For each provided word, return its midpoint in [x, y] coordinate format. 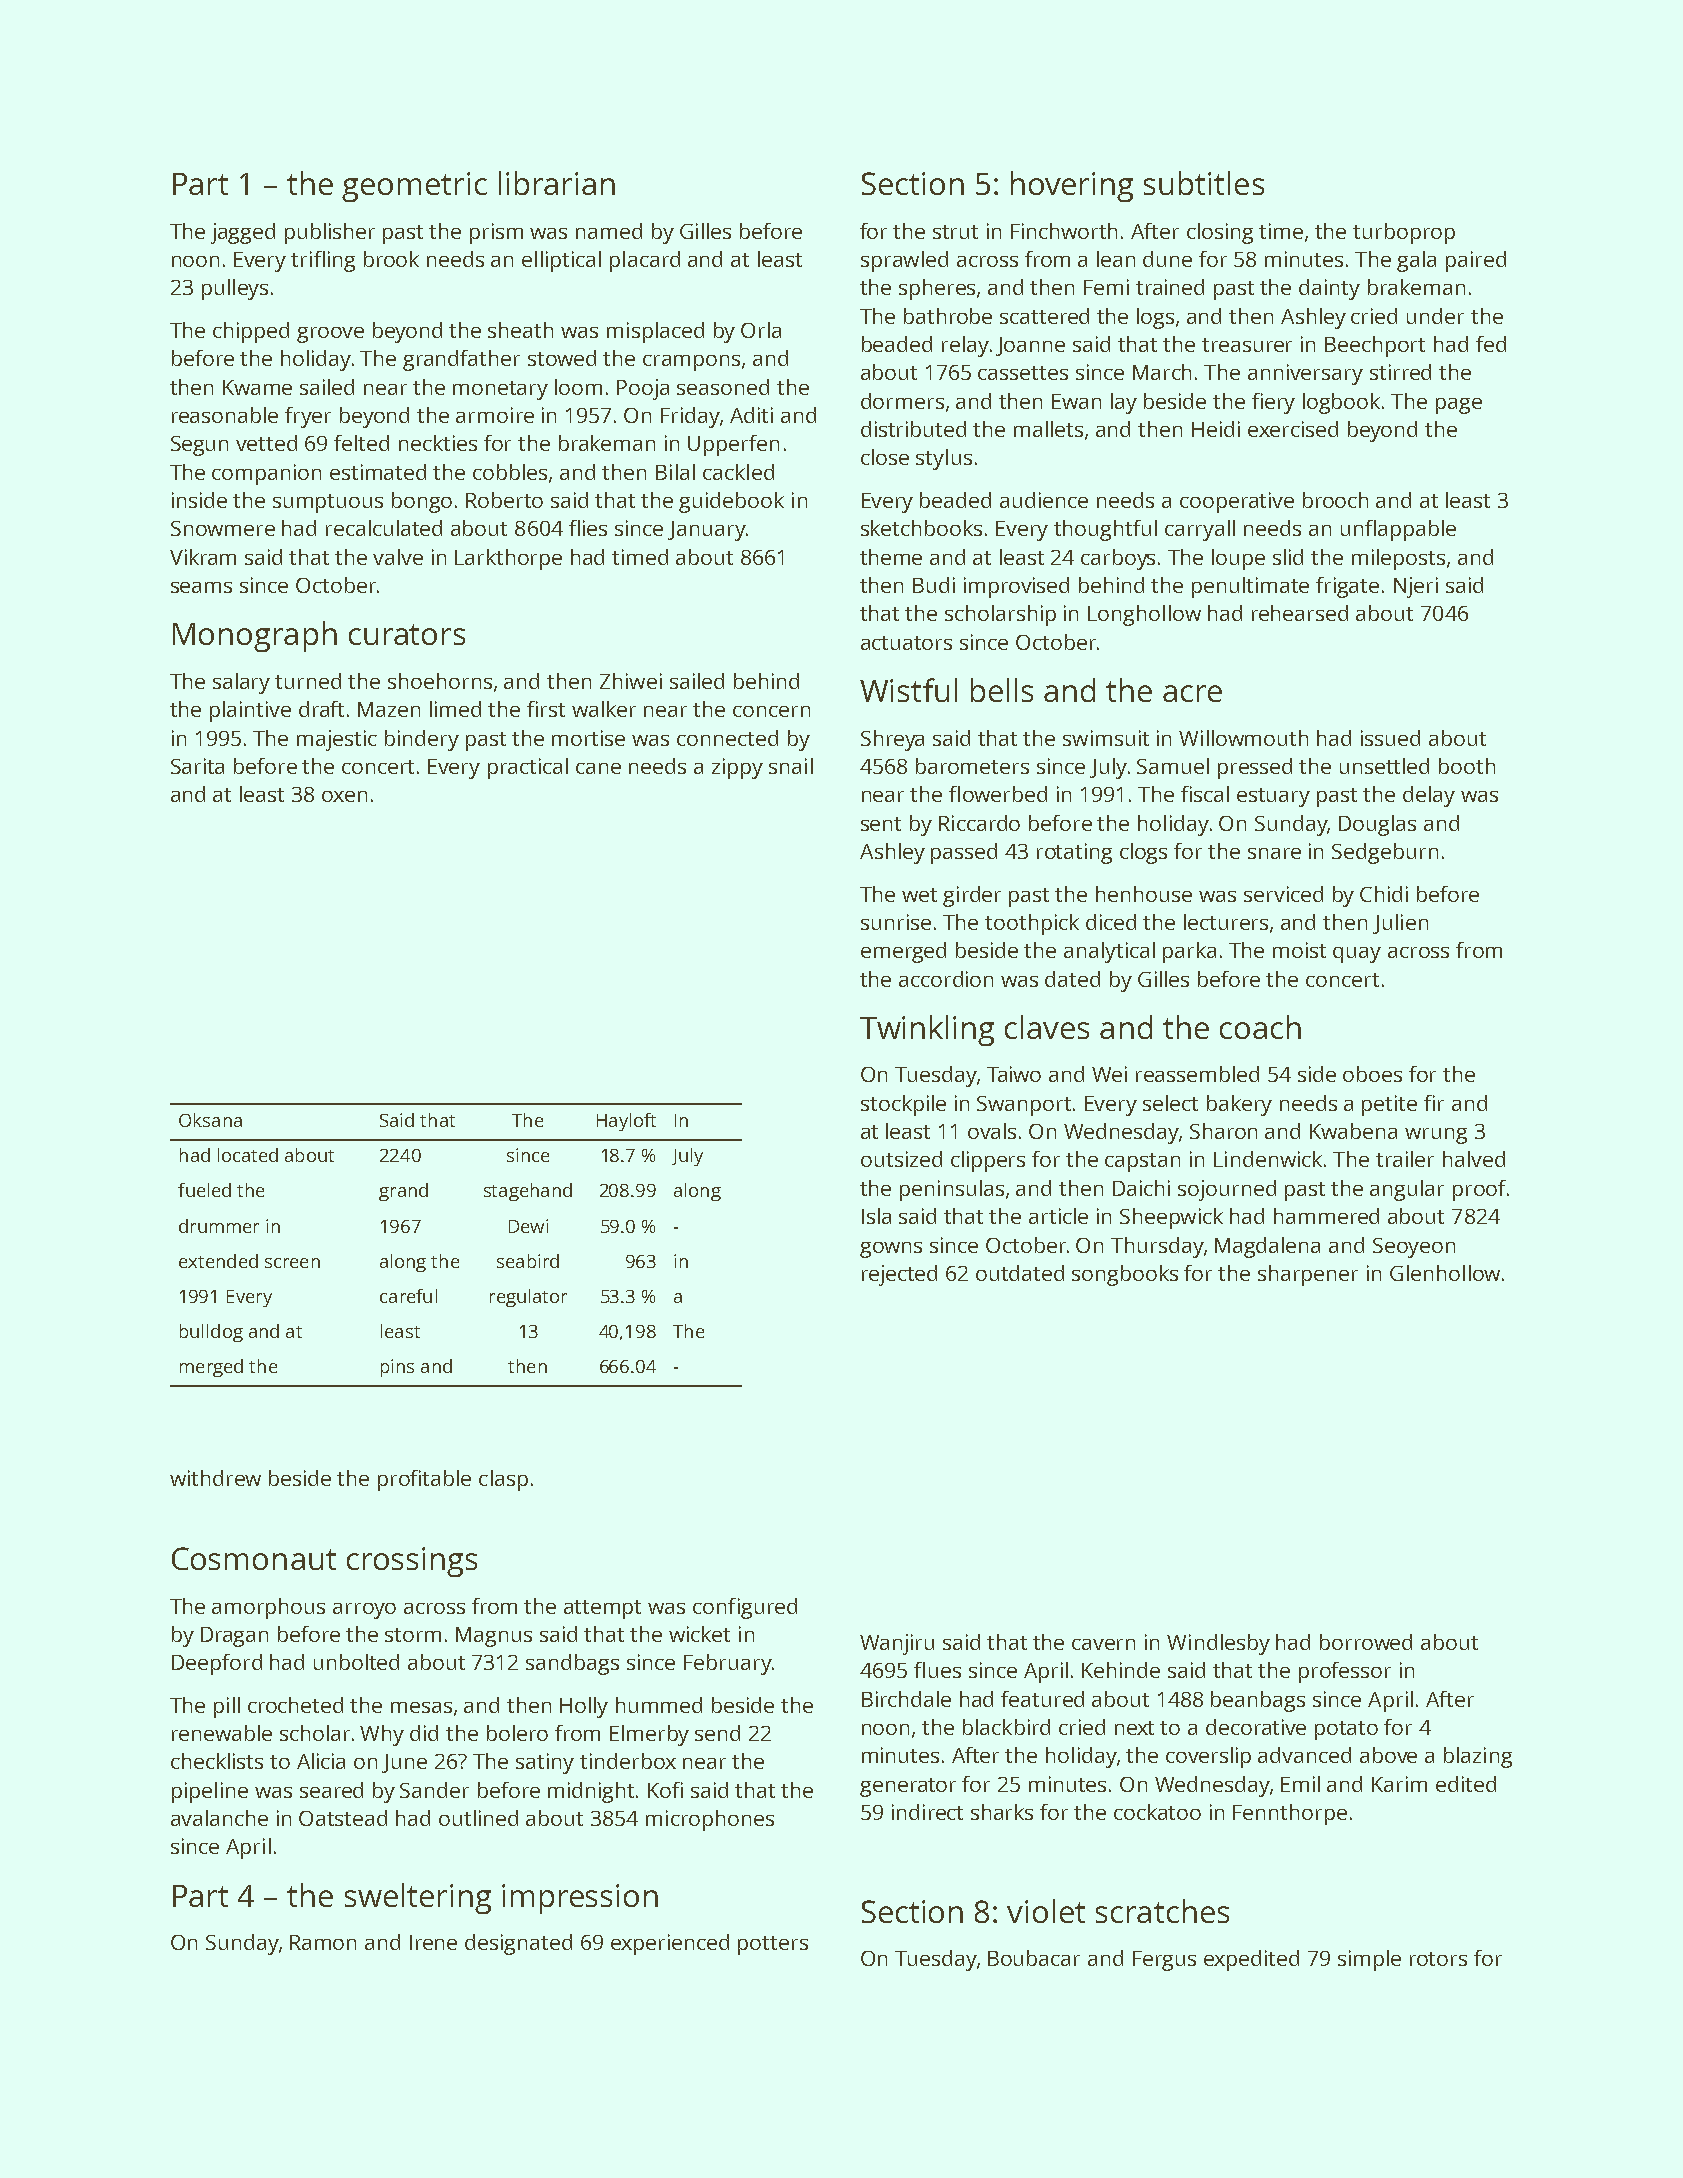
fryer [308, 417]
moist [1299, 950]
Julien [1400, 924]
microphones [710, 1820]
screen [292, 1263]
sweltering [418, 1898]
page [1459, 406]
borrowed [1366, 1642]
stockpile [903, 1105]
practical [528, 768]
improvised [1016, 587]
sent [881, 824]
